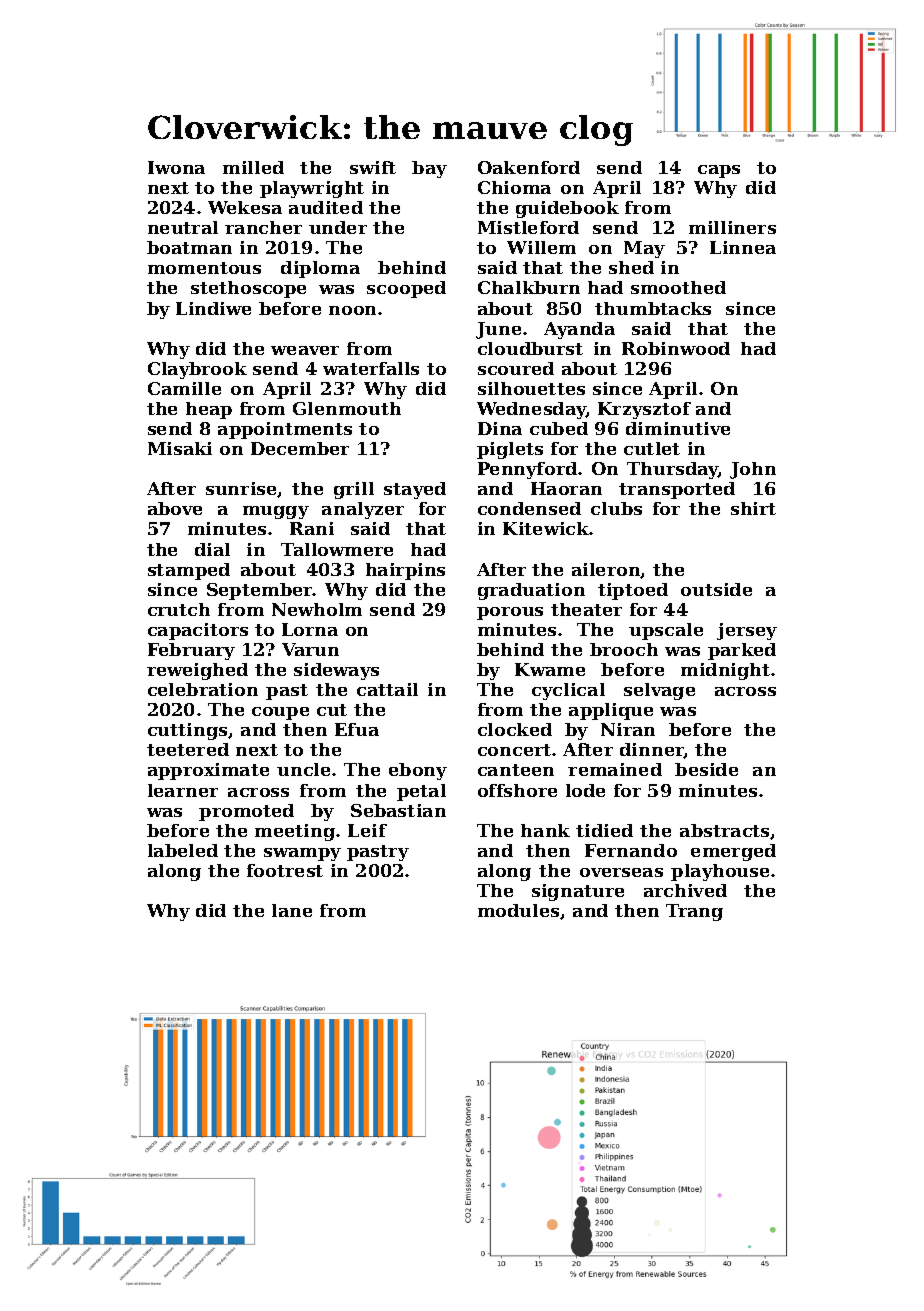 The width and height of the document is (924, 1311). Describe the element at coordinates (197, 671) in the document. I see `reweighed` at that location.
